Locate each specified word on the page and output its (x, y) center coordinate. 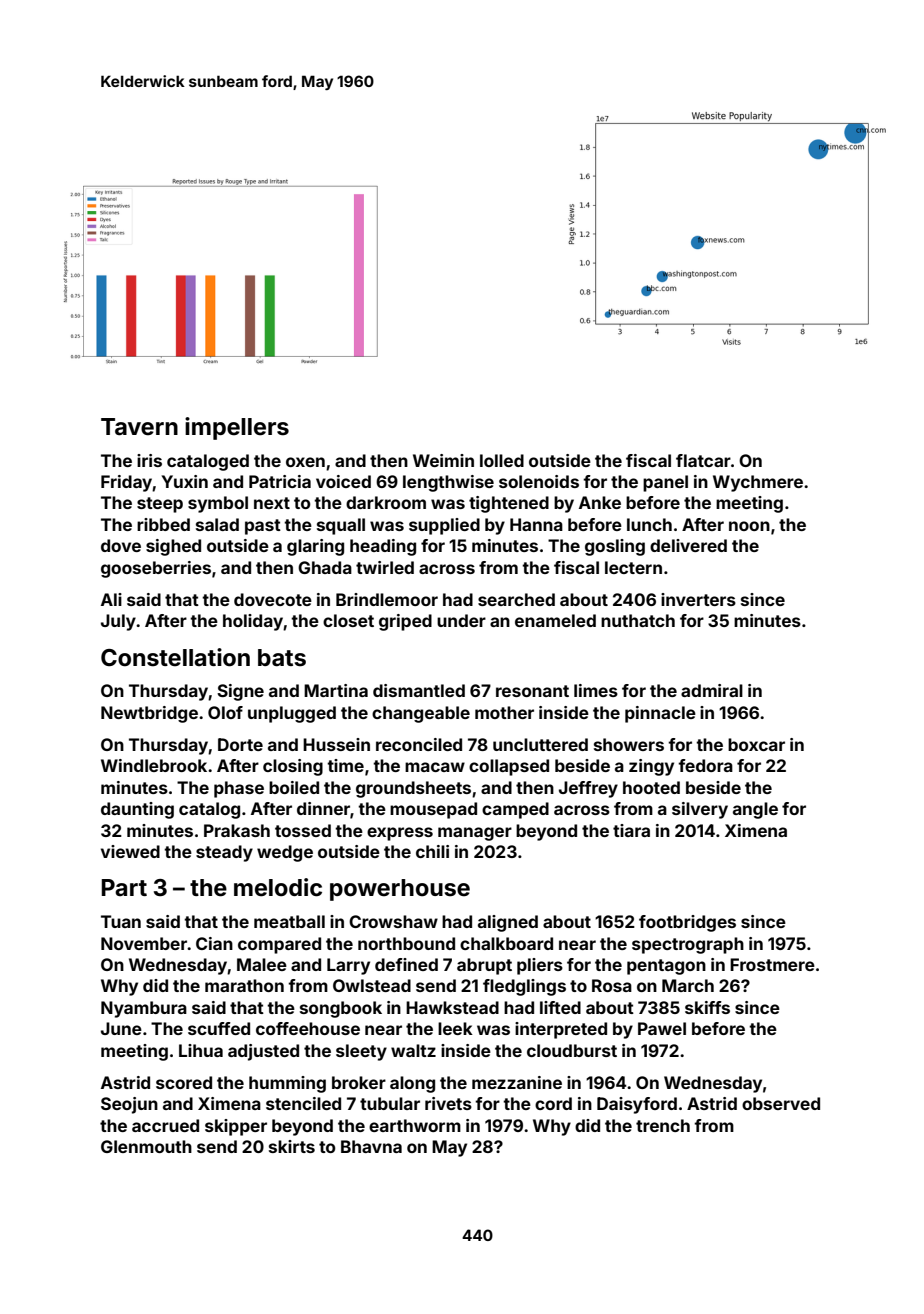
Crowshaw (393, 921)
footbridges (687, 923)
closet (348, 620)
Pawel (662, 1028)
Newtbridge (149, 714)
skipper (236, 1127)
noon (749, 526)
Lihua (201, 1050)
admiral (712, 690)
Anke (600, 502)
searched (516, 599)
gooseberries (156, 569)
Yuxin (185, 481)
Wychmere (758, 483)
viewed (130, 851)
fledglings (524, 987)
